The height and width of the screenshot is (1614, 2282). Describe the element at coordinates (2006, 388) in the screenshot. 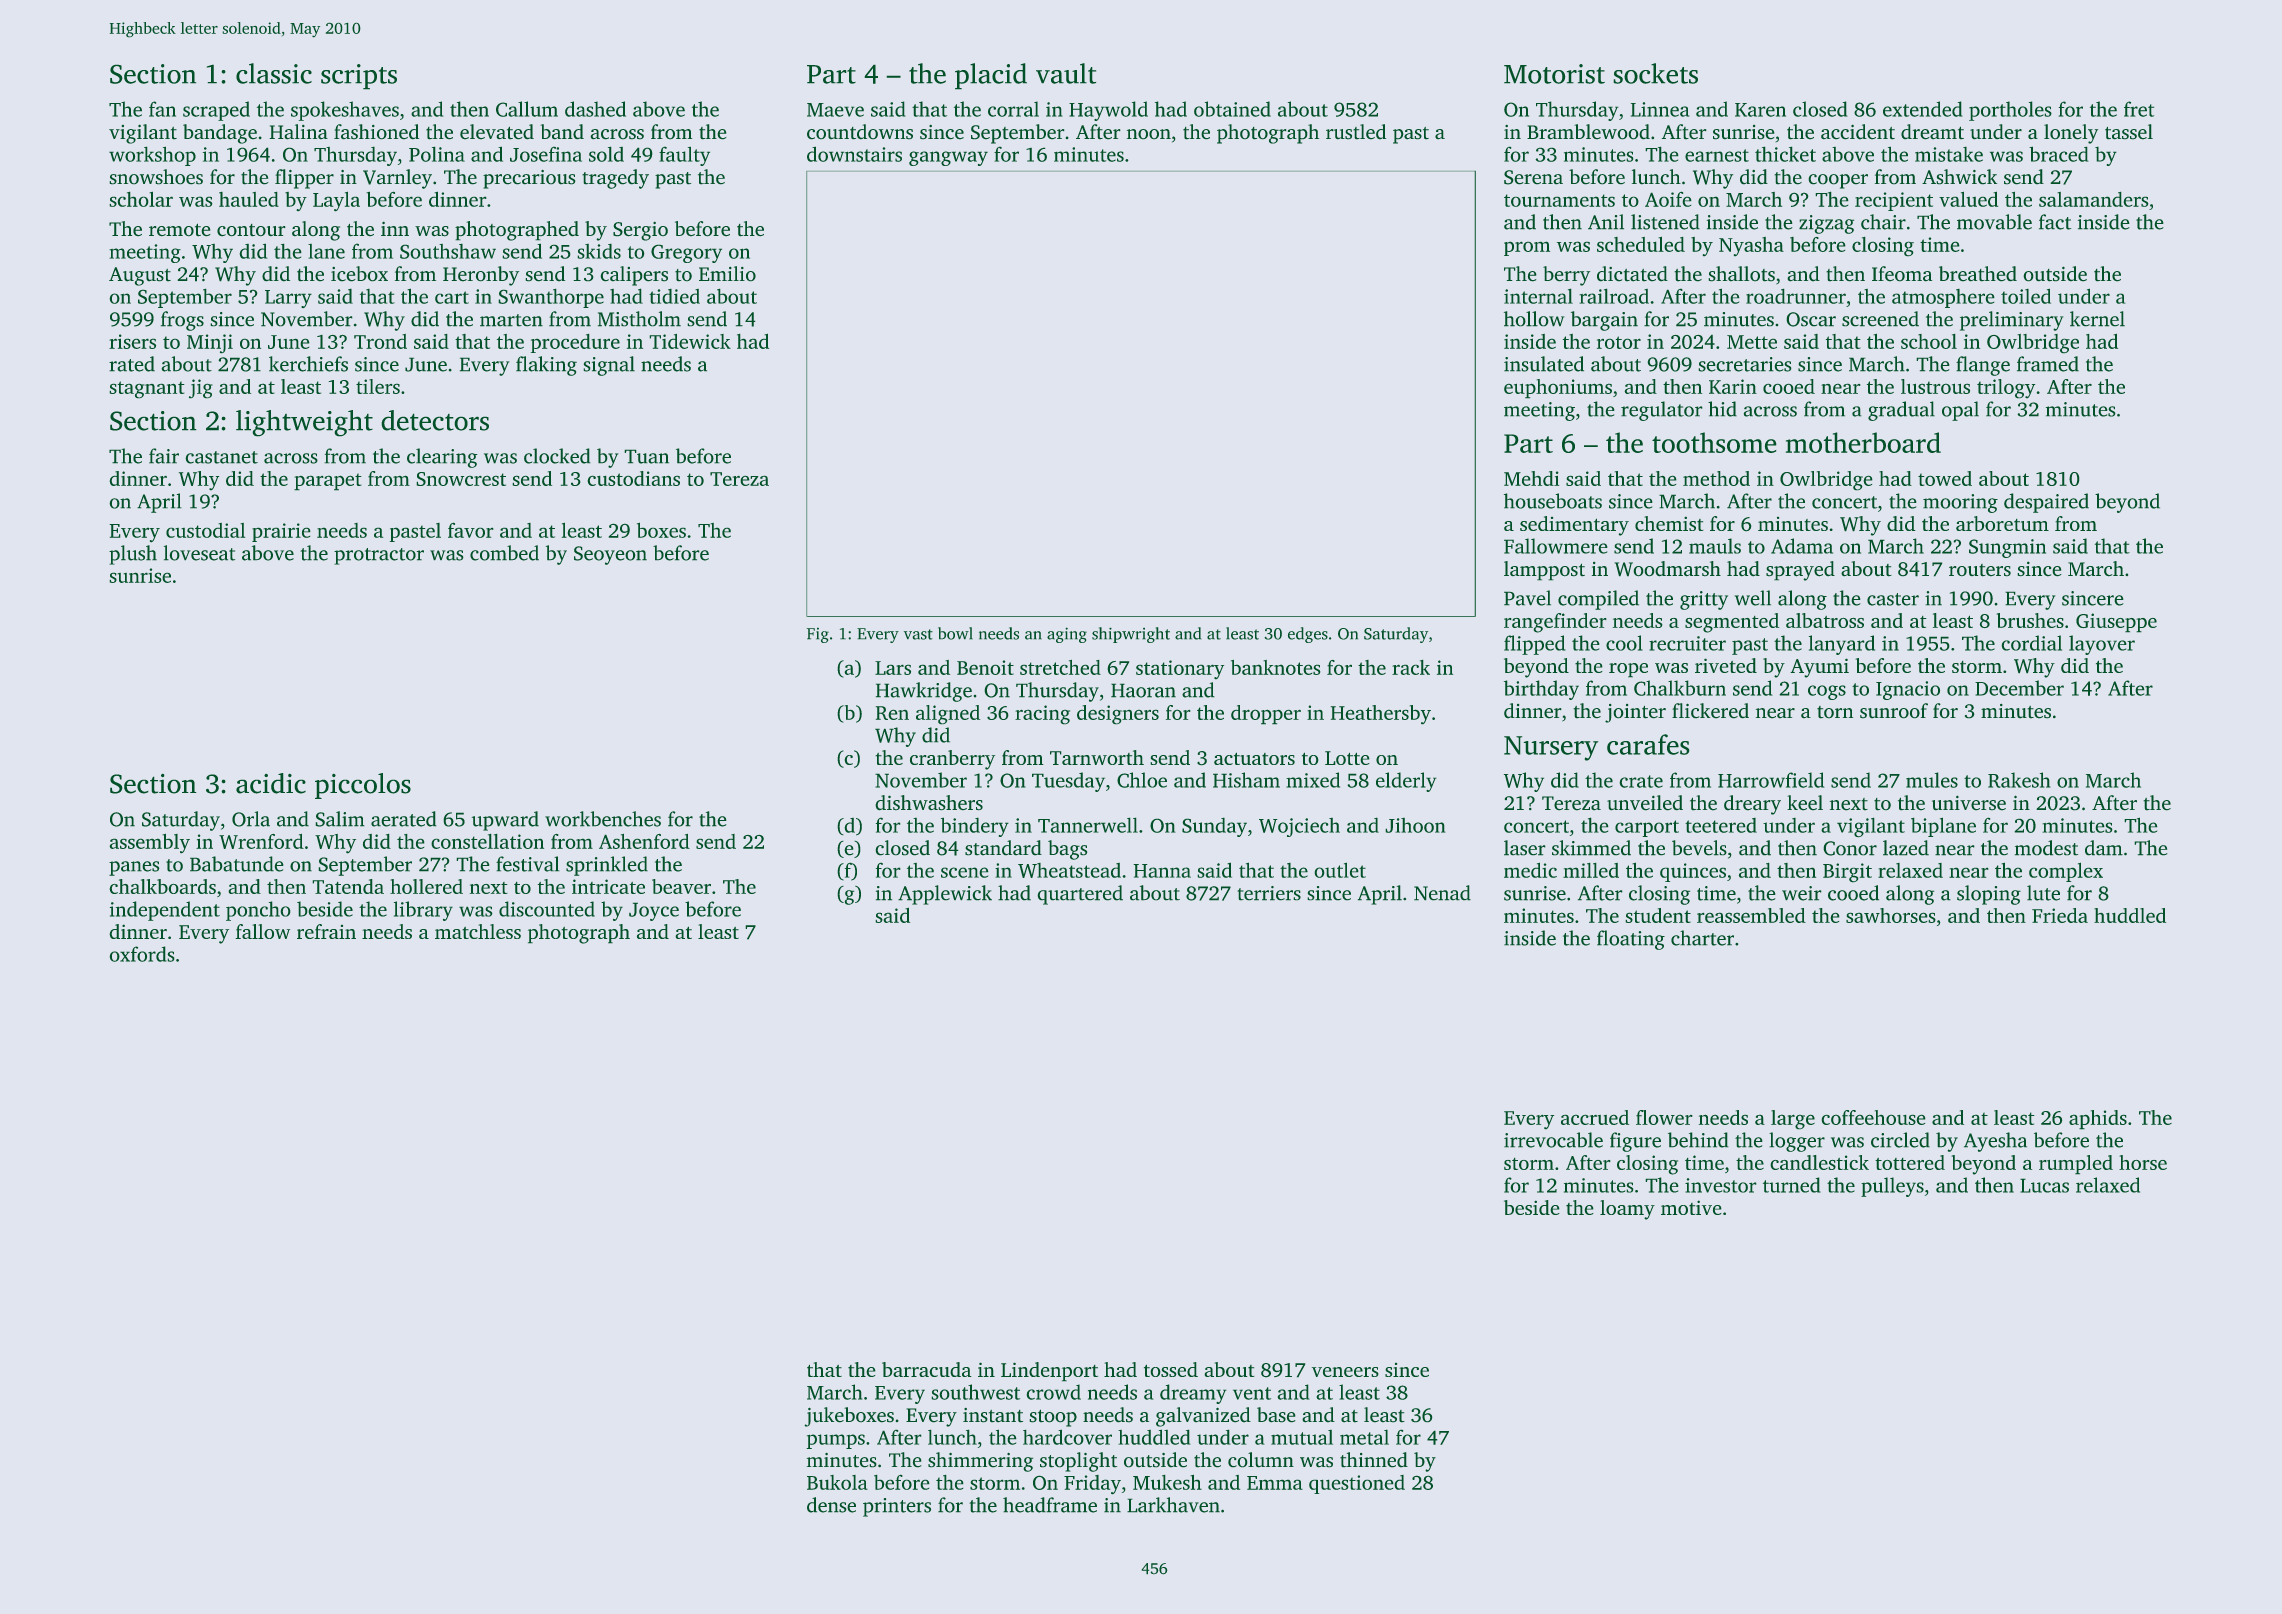

I see `trilogy` at that location.
